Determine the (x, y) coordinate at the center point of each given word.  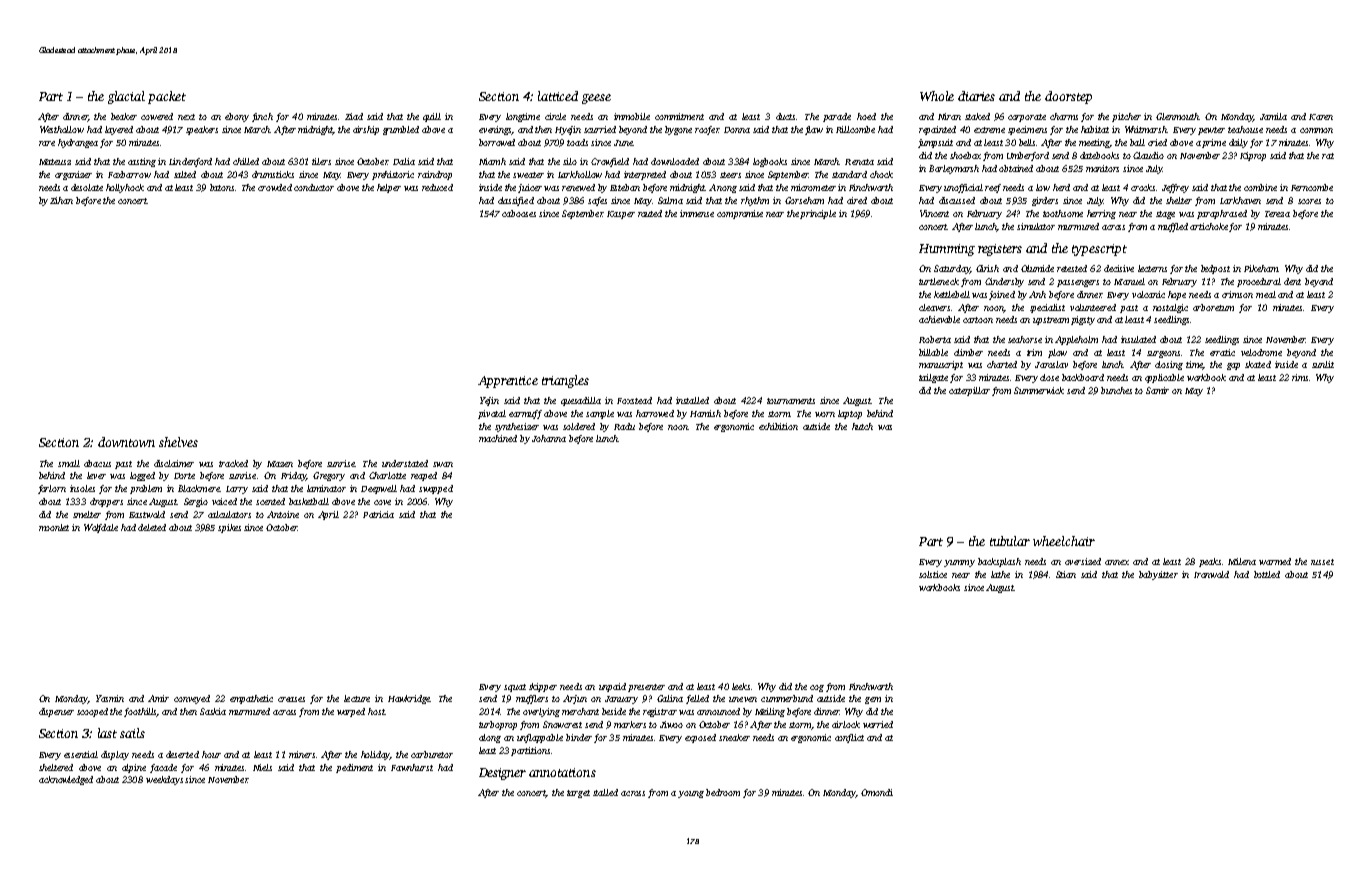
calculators (229, 514)
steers (730, 175)
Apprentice (508, 382)
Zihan (61, 200)
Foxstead (634, 400)
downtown (126, 442)
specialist (1047, 308)
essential (81, 754)
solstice (933, 574)
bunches (1116, 390)
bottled (1267, 574)
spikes (229, 528)
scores (1309, 201)
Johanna (549, 438)
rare (47, 143)
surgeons (1163, 354)
